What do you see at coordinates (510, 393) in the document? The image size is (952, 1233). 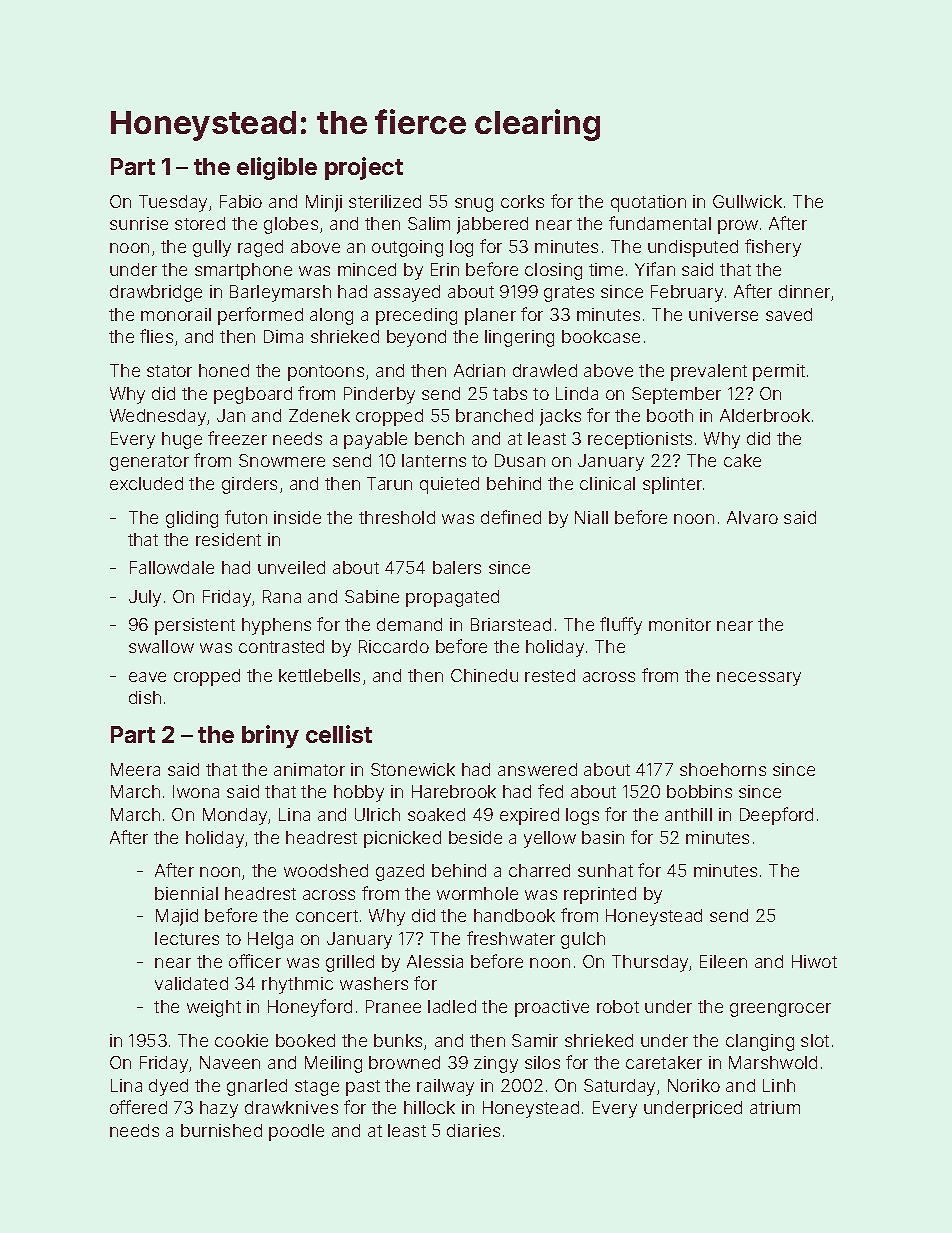 I see `tabs` at bounding box center [510, 393].
